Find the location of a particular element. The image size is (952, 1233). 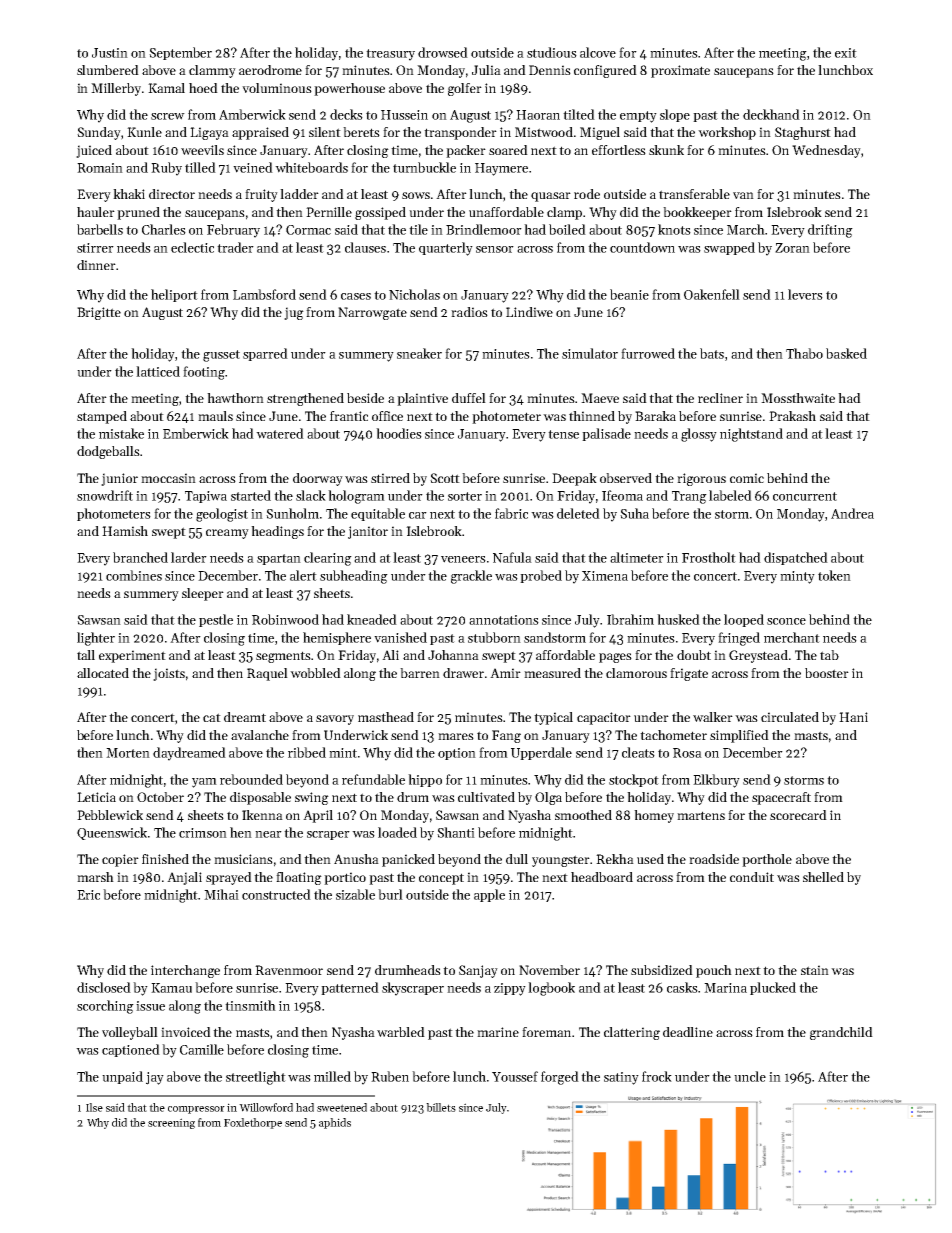

Ilse is located at coordinates (94, 1107).
